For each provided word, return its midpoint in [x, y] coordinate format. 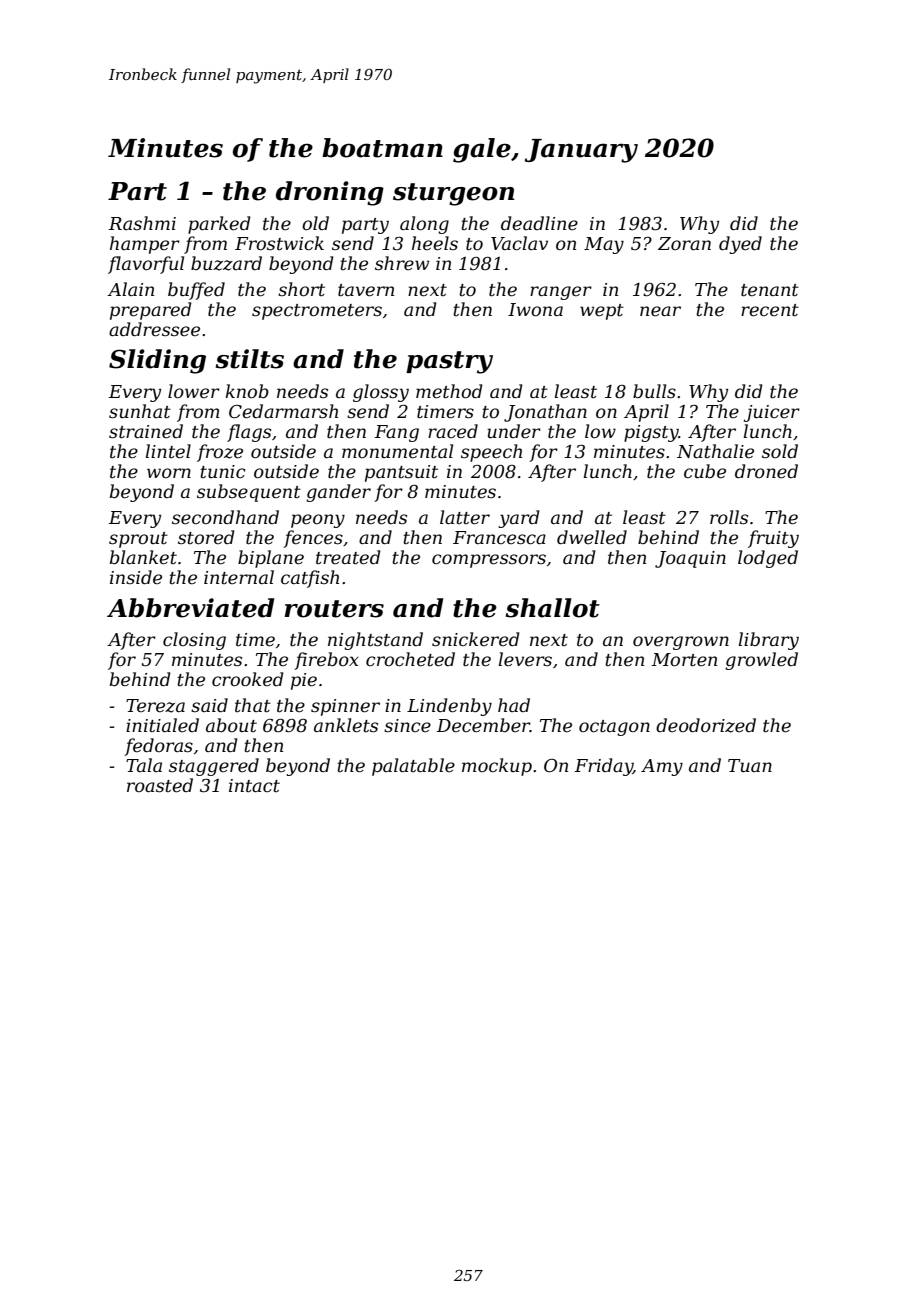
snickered [476, 639]
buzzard [226, 263]
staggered [214, 767]
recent [770, 310]
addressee [154, 329]
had [514, 705]
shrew [402, 263]
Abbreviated [190, 608]
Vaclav [519, 243]
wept [602, 312]
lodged [768, 559]
